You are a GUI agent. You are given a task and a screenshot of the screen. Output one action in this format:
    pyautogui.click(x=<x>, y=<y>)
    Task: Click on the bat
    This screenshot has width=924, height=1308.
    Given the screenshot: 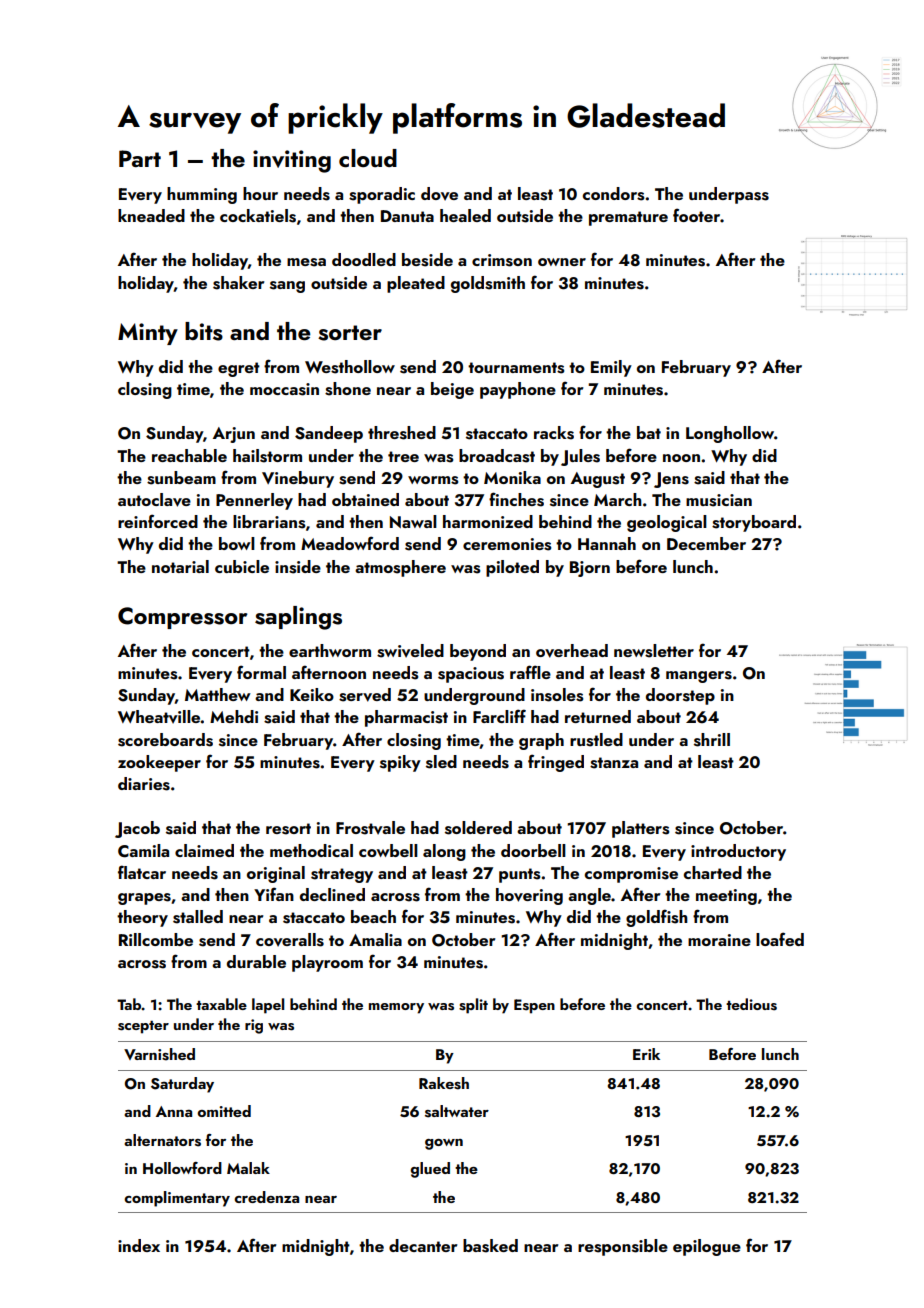 What is the action you would take?
    pyautogui.click(x=649, y=432)
